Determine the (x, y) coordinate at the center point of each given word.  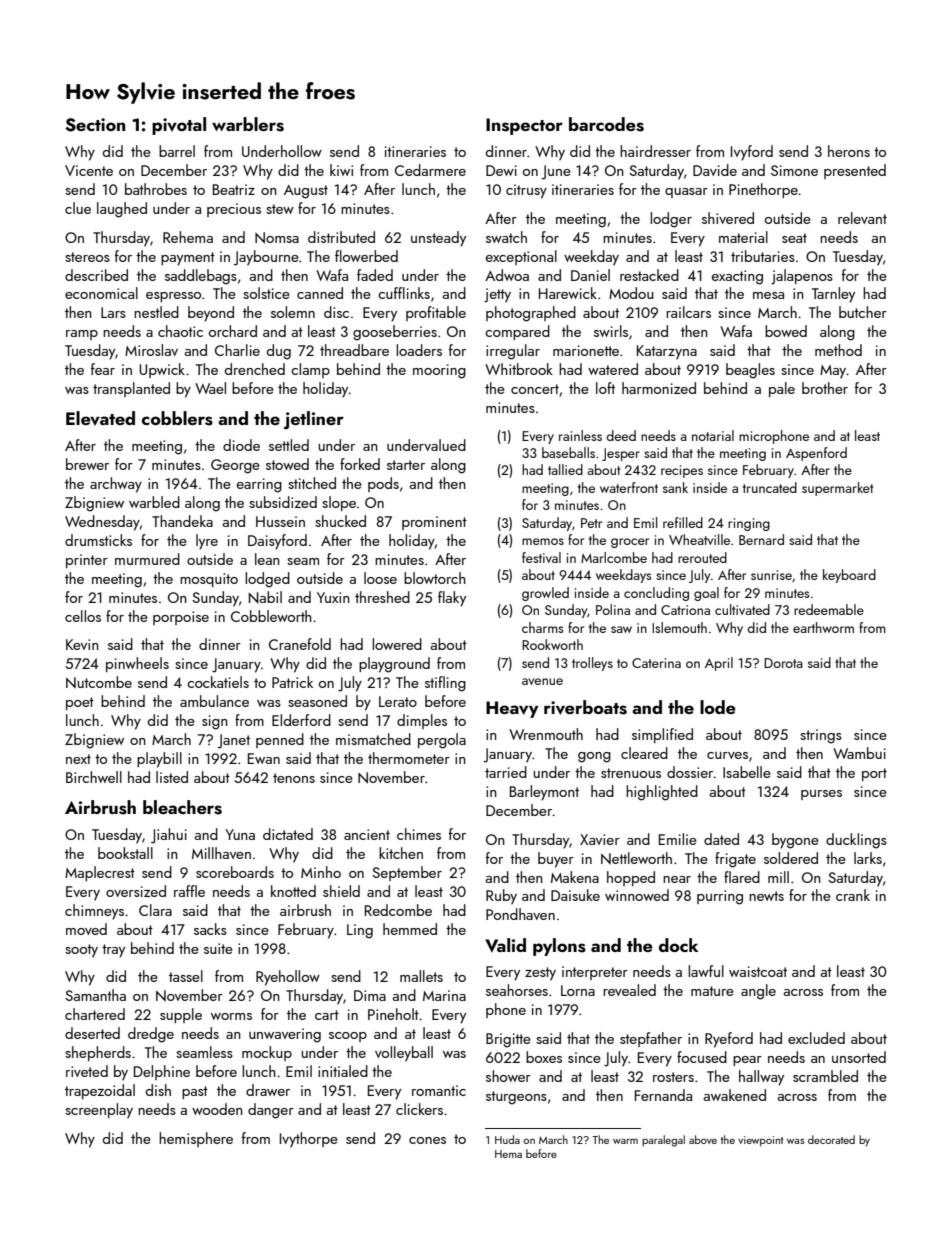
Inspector (524, 126)
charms (542, 627)
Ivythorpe (309, 1140)
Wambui (859, 753)
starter (406, 465)
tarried (506, 772)
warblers (248, 124)
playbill (159, 760)
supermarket (837, 489)
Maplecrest (100, 873)
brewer (87, 464)
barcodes (606, 124)
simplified (662, 735)
